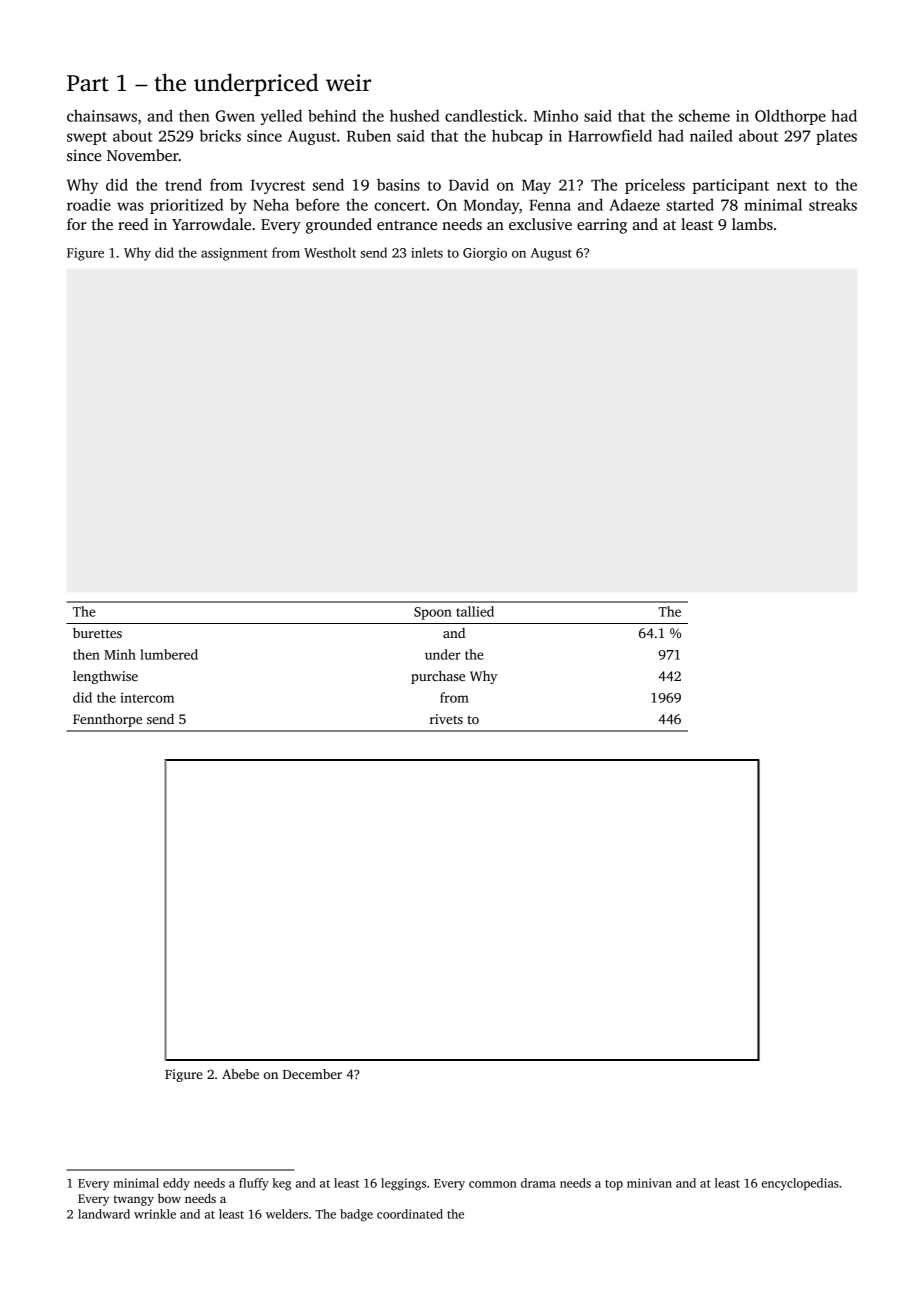 This image has height=1308, width=924. Describe the element at coordinates (312, 1074) in the image. I see `December` at that location.
